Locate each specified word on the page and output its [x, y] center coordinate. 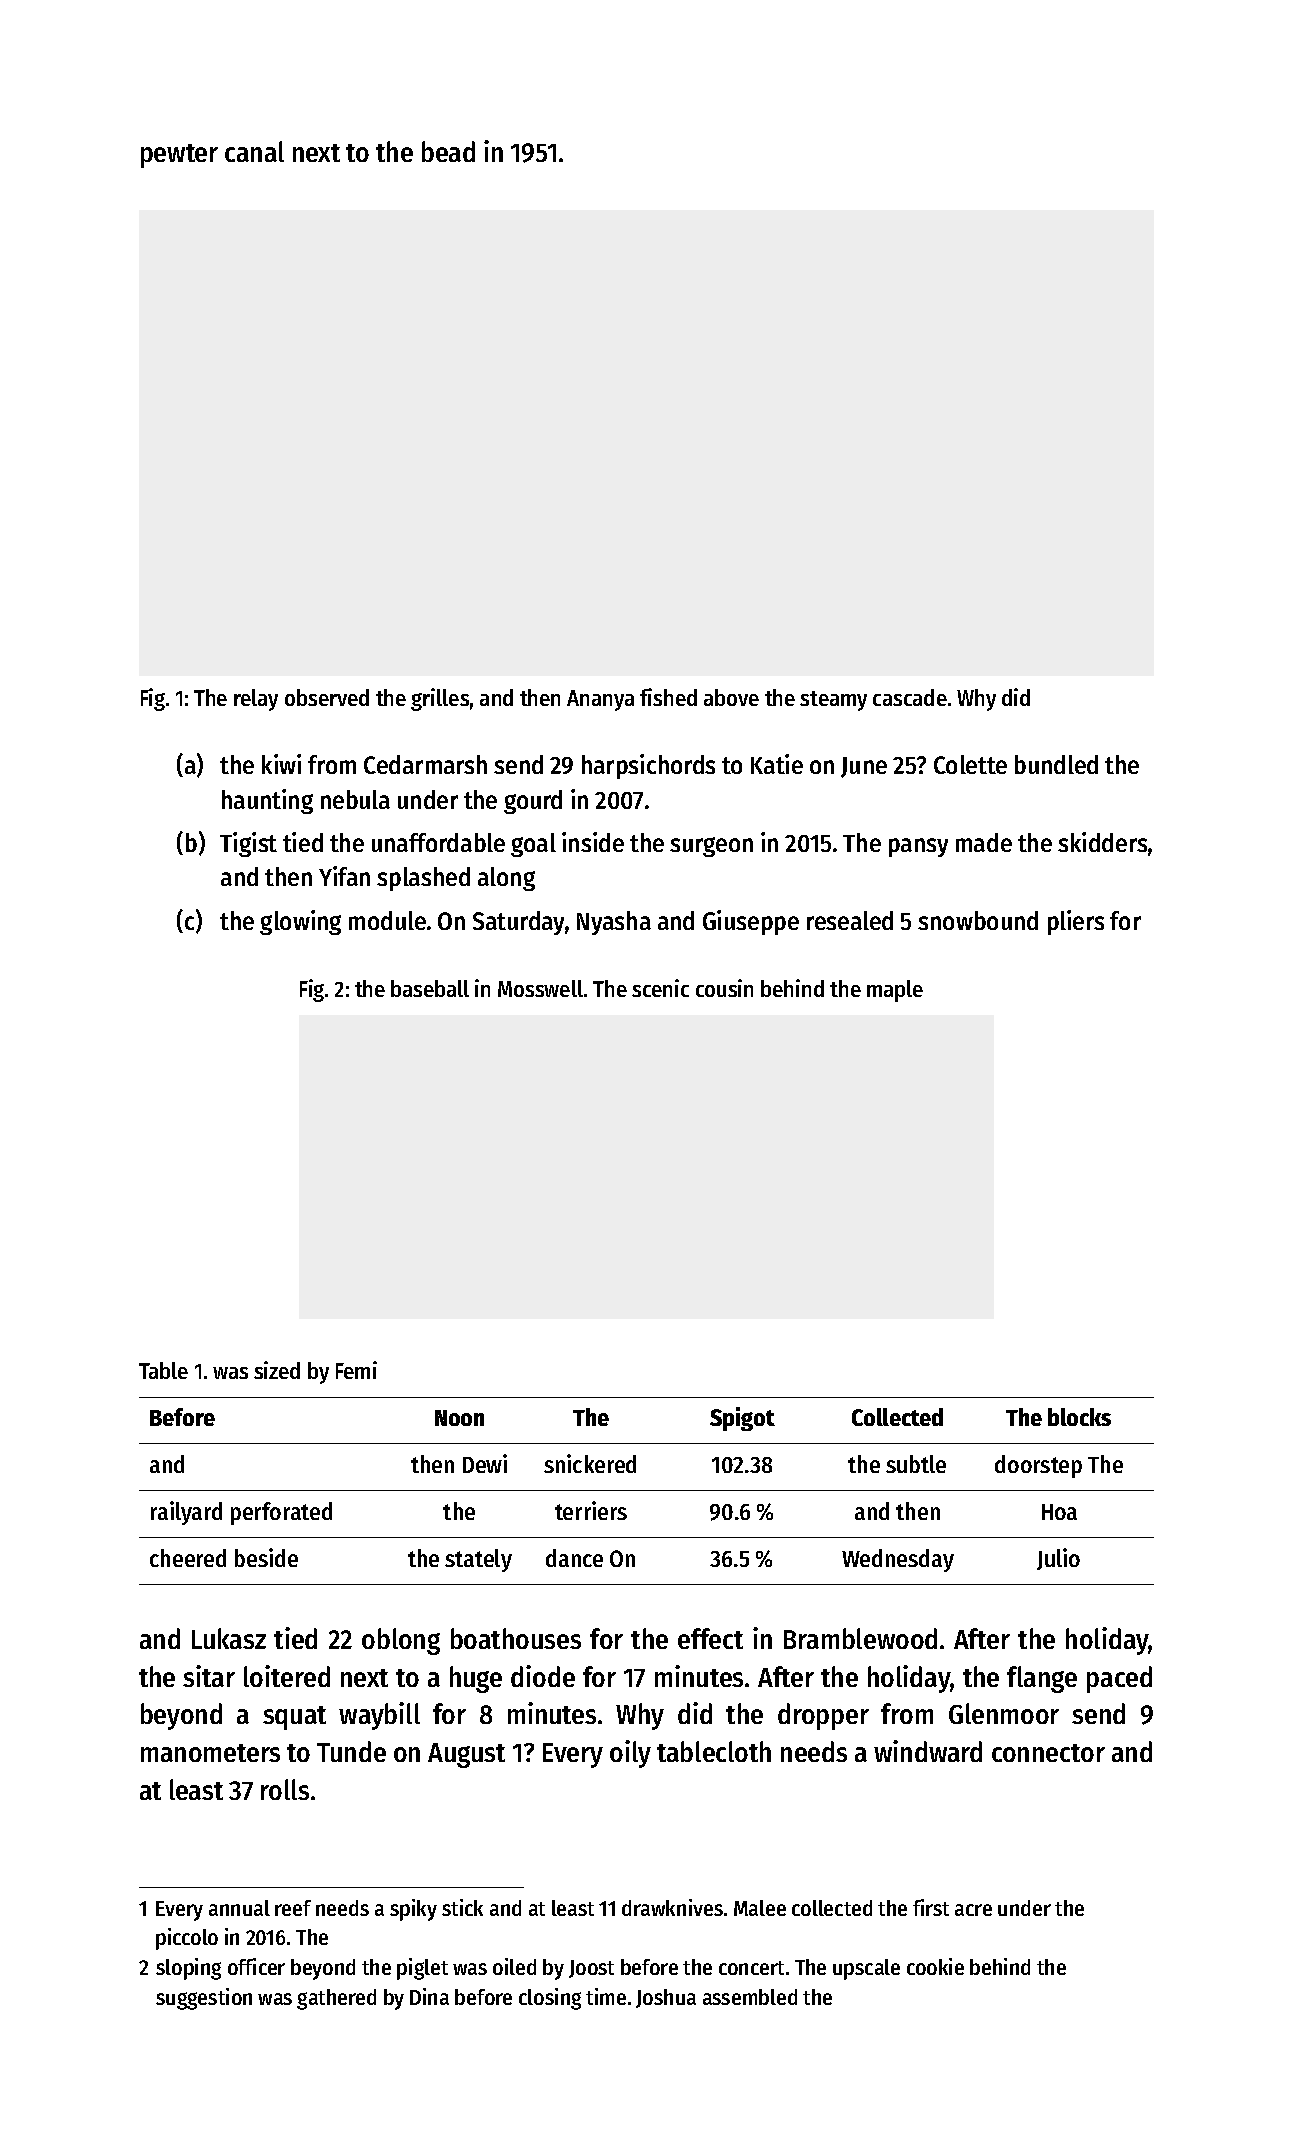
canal [254, 151]
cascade [910, 697]
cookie [935, 1966]
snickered [590, 1463]
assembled [750, 1997]
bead [448, 151]
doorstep [1038, 1466]
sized [277, 1370]
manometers [210, 1753]
